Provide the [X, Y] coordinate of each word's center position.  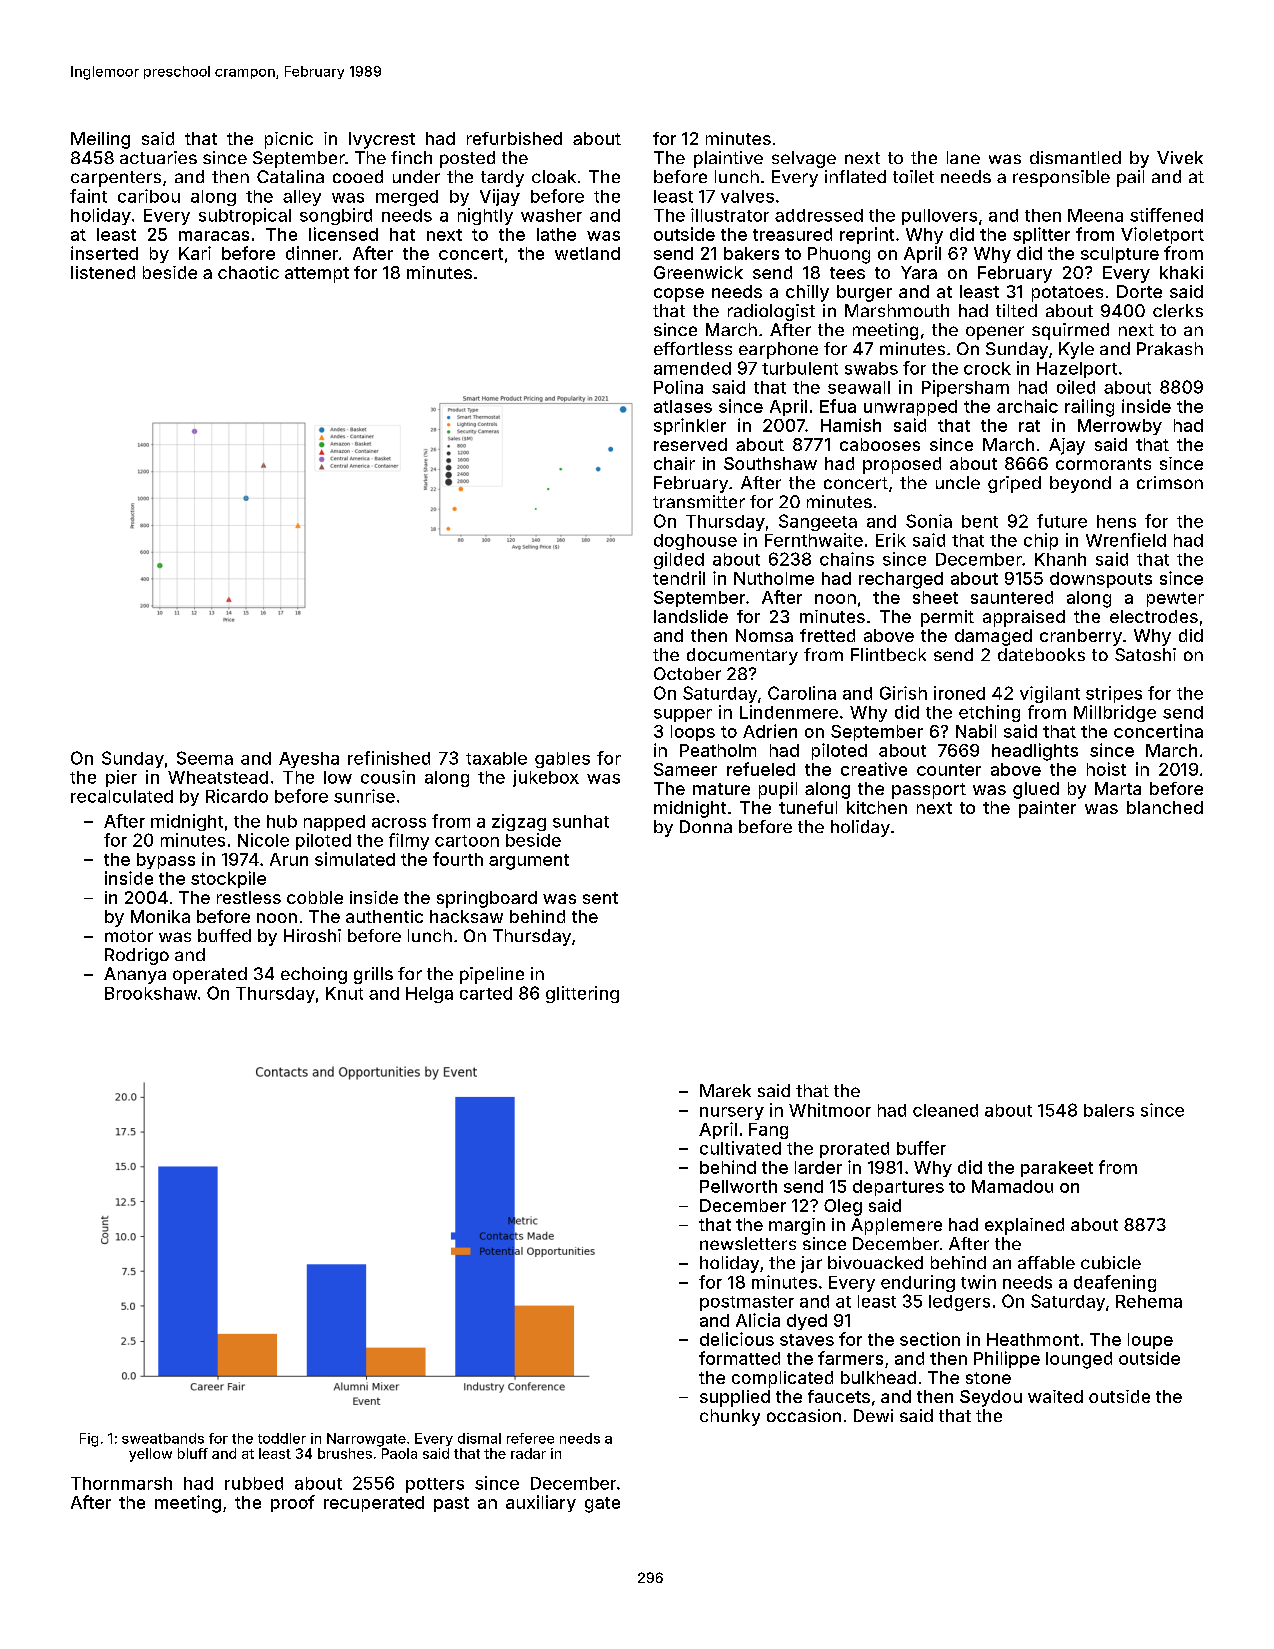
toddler [282, 1438]
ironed [959, 693]
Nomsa [764, 635]
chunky [730, 1417]
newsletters [748, 1243]
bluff [193, 1453]
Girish [903, 693]
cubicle [1111, 1262]
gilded [679, 560]
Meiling [100, 140]
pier [121, 778]
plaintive [728, 159]
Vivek [1180, 157]
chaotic [248, 272]
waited [1055, 1396]
